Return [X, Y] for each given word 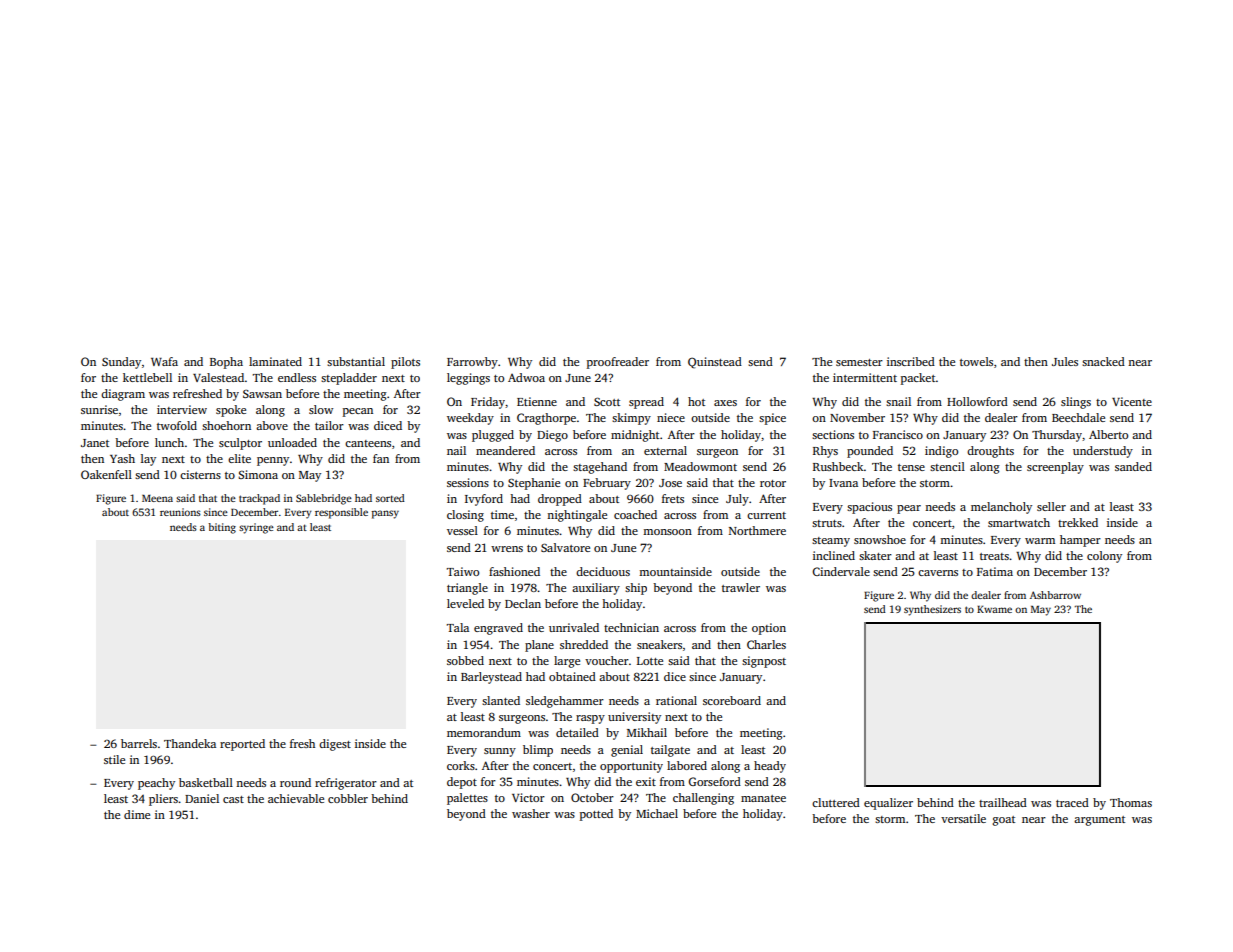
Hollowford [977, 401]
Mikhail [647, 732]
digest [335, 745]
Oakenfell [106, 474]
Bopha [226, 363]
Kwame [994, 609]
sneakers [659, 644]
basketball [206, 782]
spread [646, 403]
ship [636, 589]
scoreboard [732, 700]
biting [222, 528]
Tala [458, 627]
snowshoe [880, 539]
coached [635, 514]
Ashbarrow [1055, 595]
